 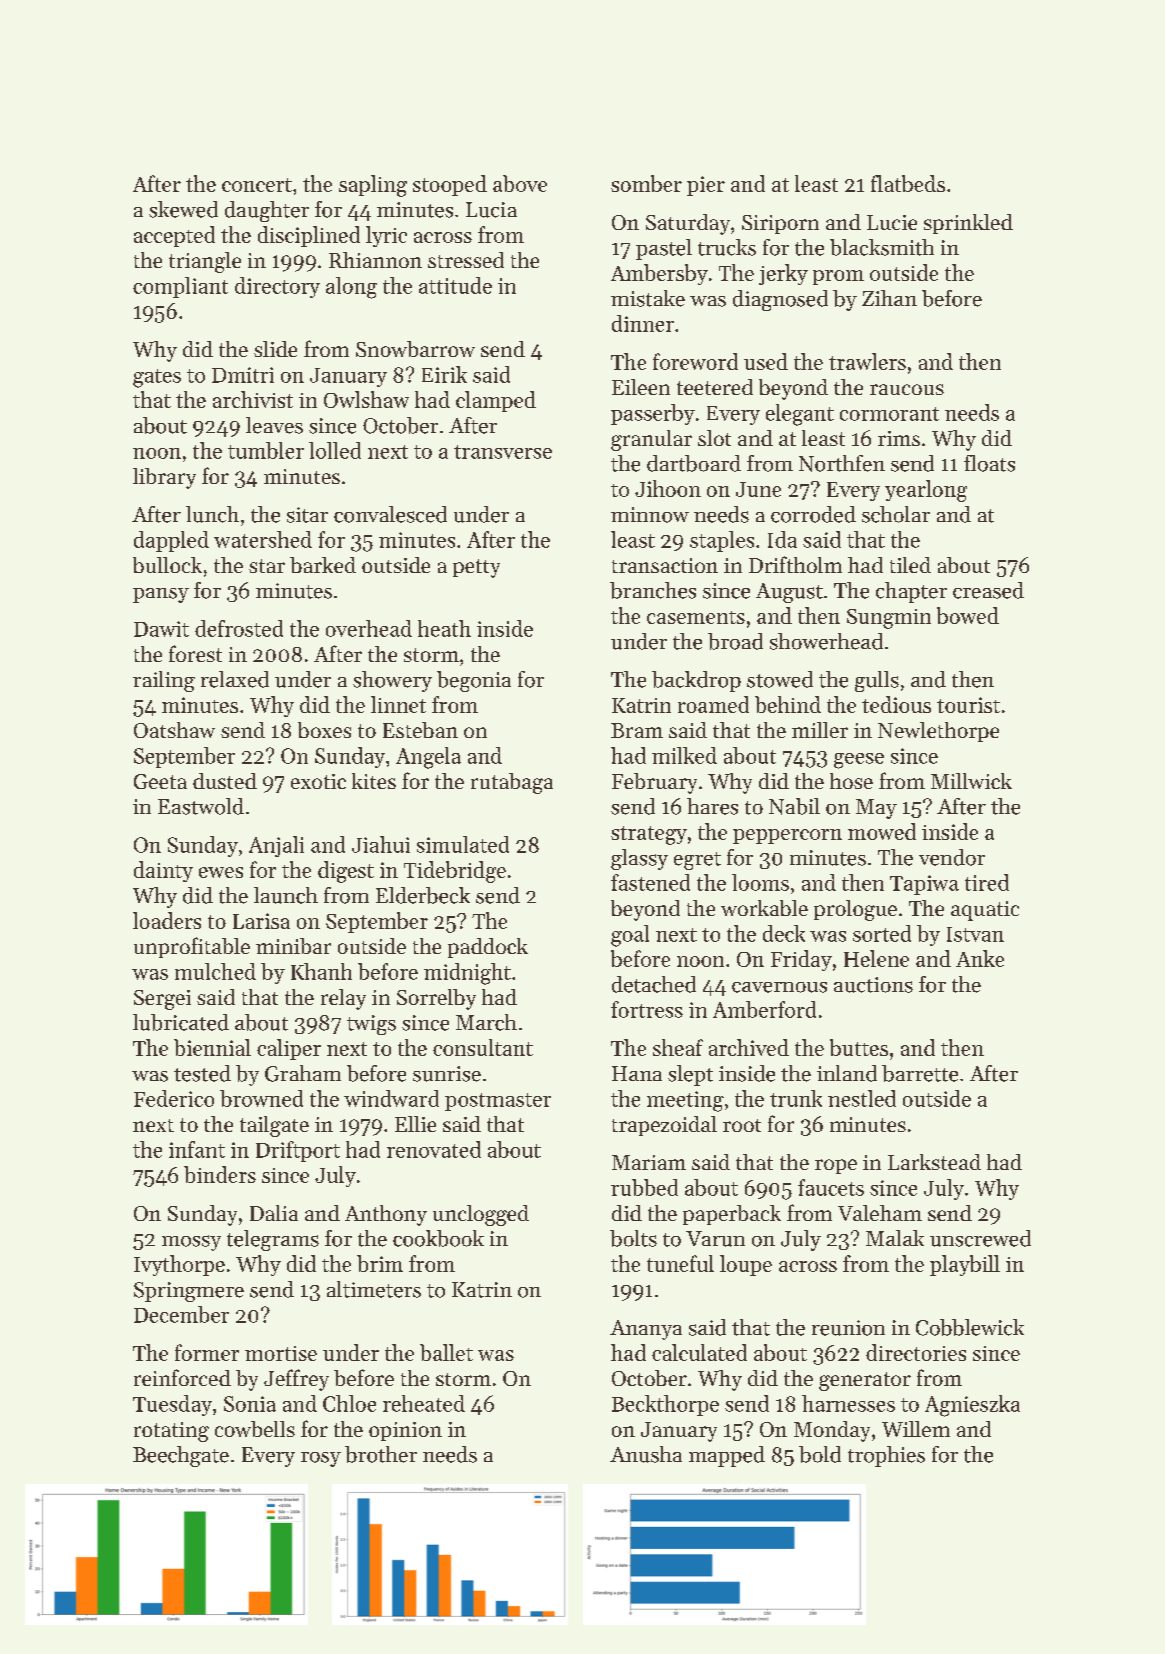 What do you see at coordinates (646, 183) in the page?
I see `somber` at bounding box center [646, 183].
